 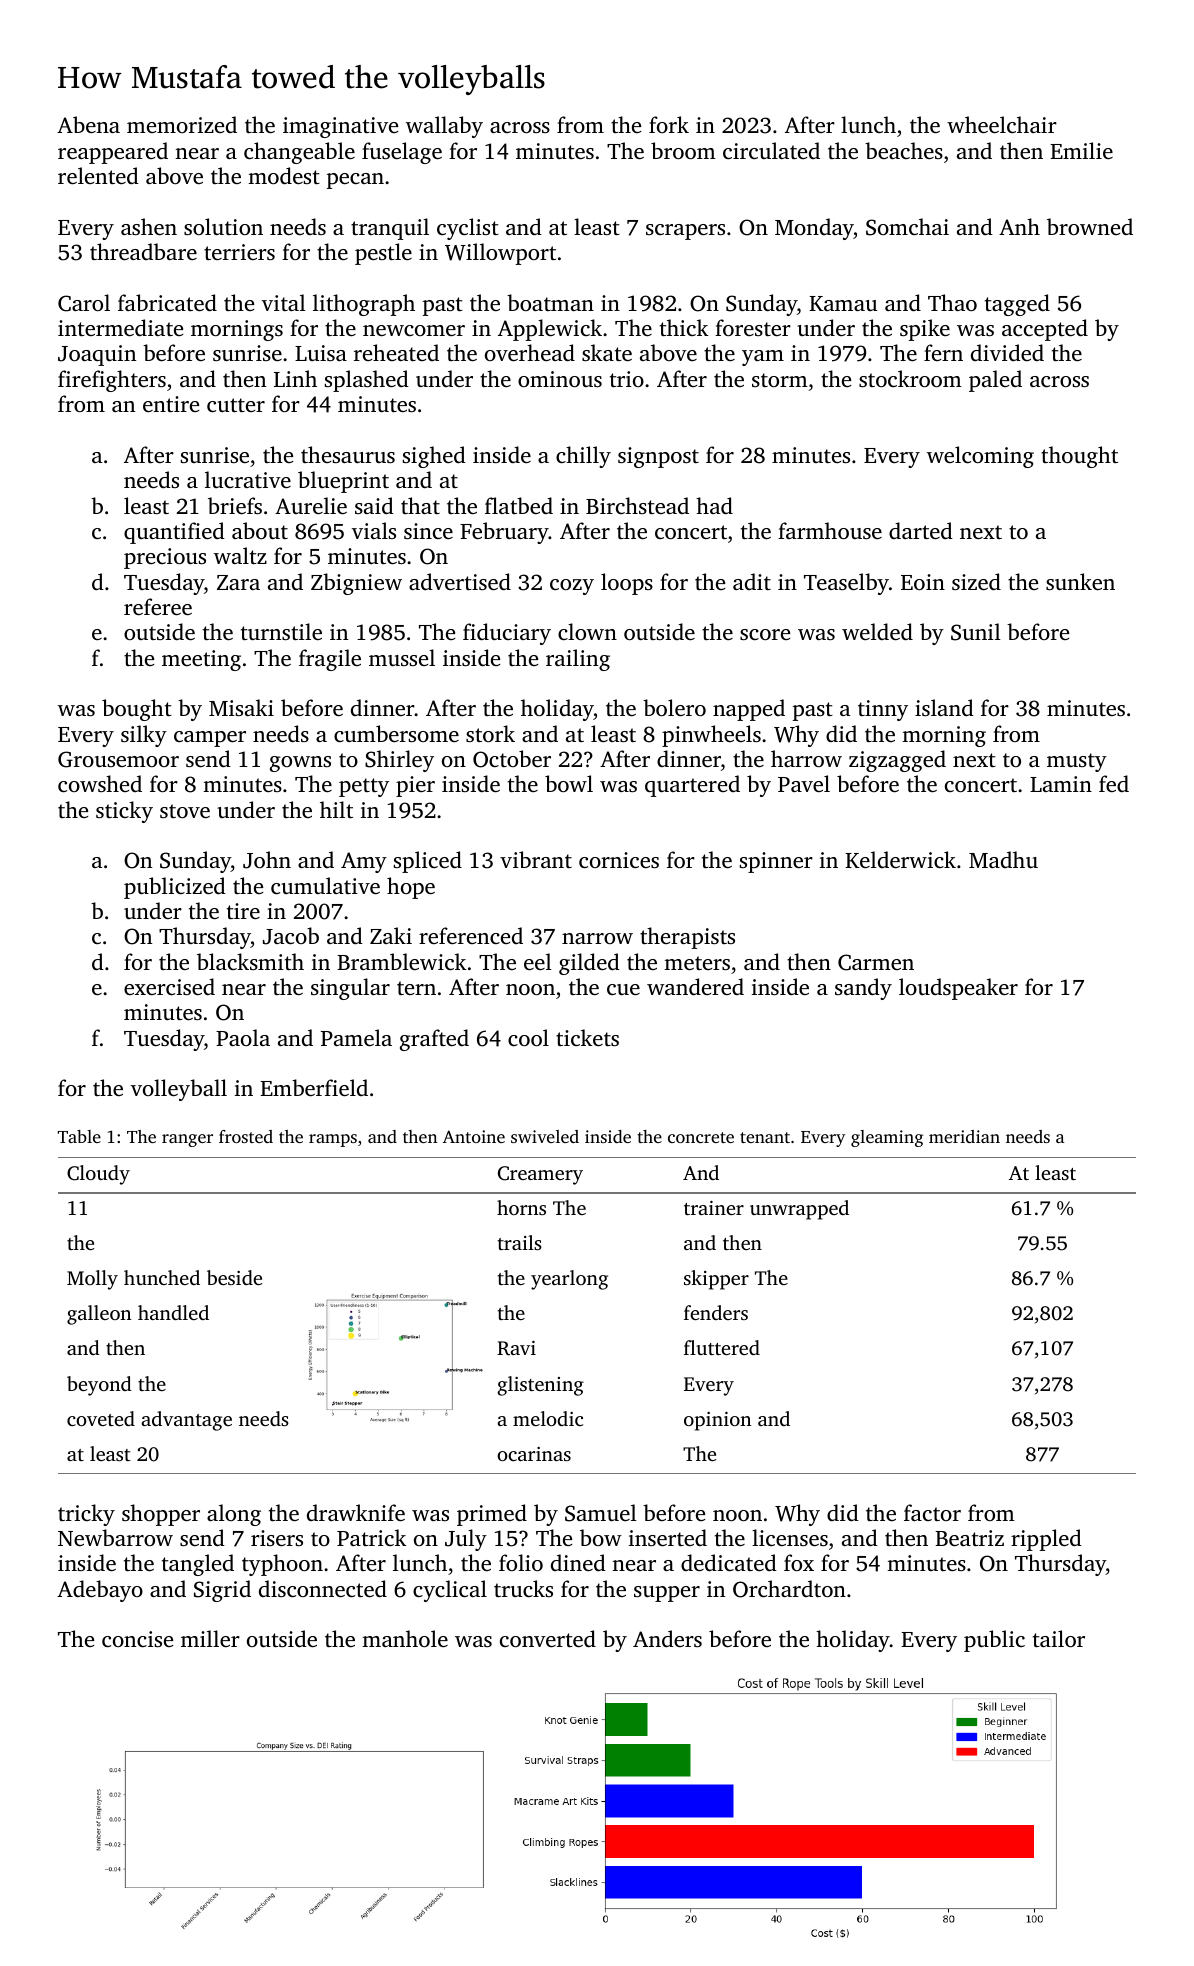 What do you see at coordinates (1046, 1540) in the screenshot?
I see `rippled` at bounding box center [1046, 1540].
